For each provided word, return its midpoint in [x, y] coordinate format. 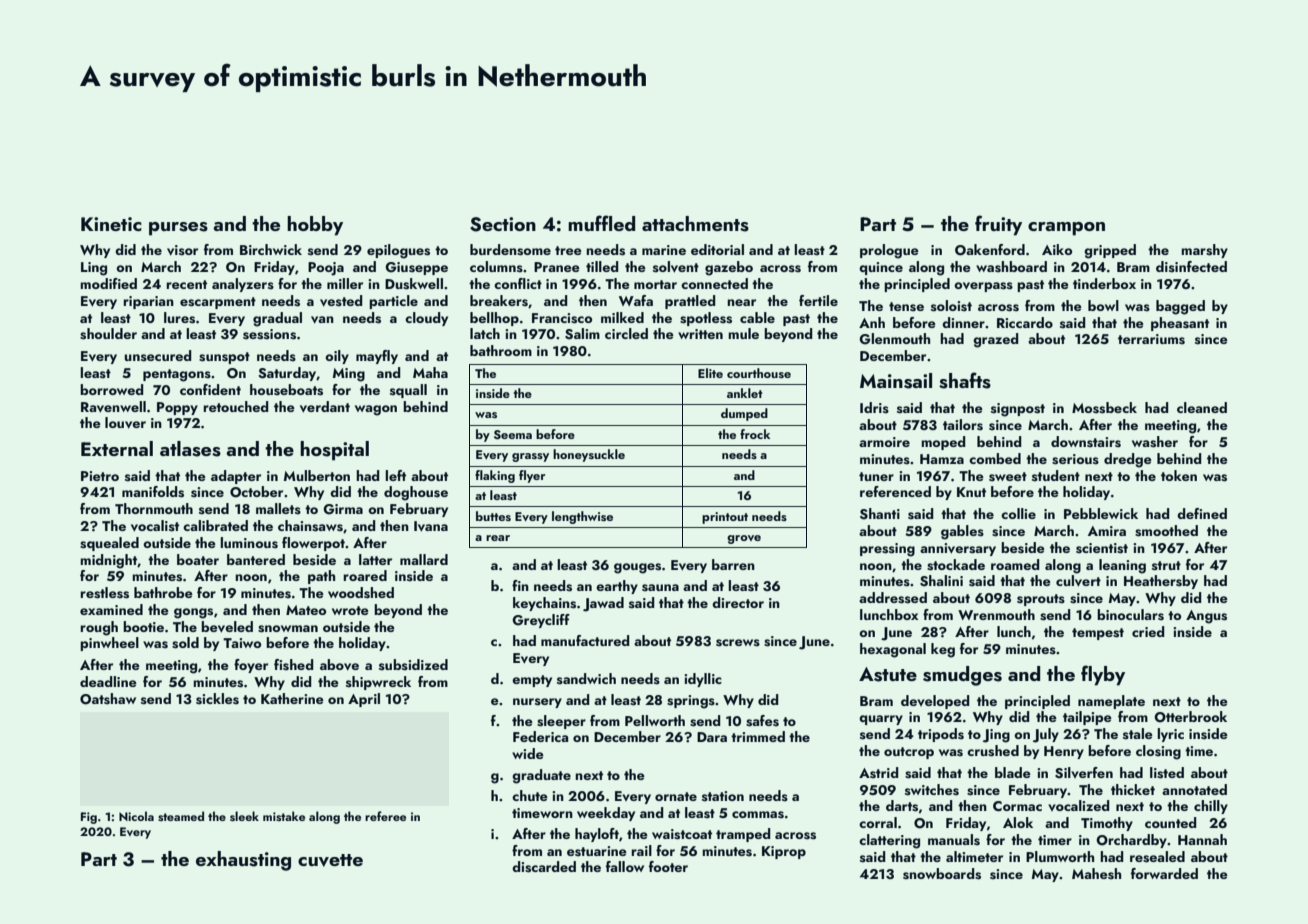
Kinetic [111, 224]
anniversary [958, 549]
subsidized [413, 665]
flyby [1103, 675]
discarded [544, 867]
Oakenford [990, 250]
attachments [695, 224]
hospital [334, 451]
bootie [143, 626]
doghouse [416, 493]
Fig [89, 818]
